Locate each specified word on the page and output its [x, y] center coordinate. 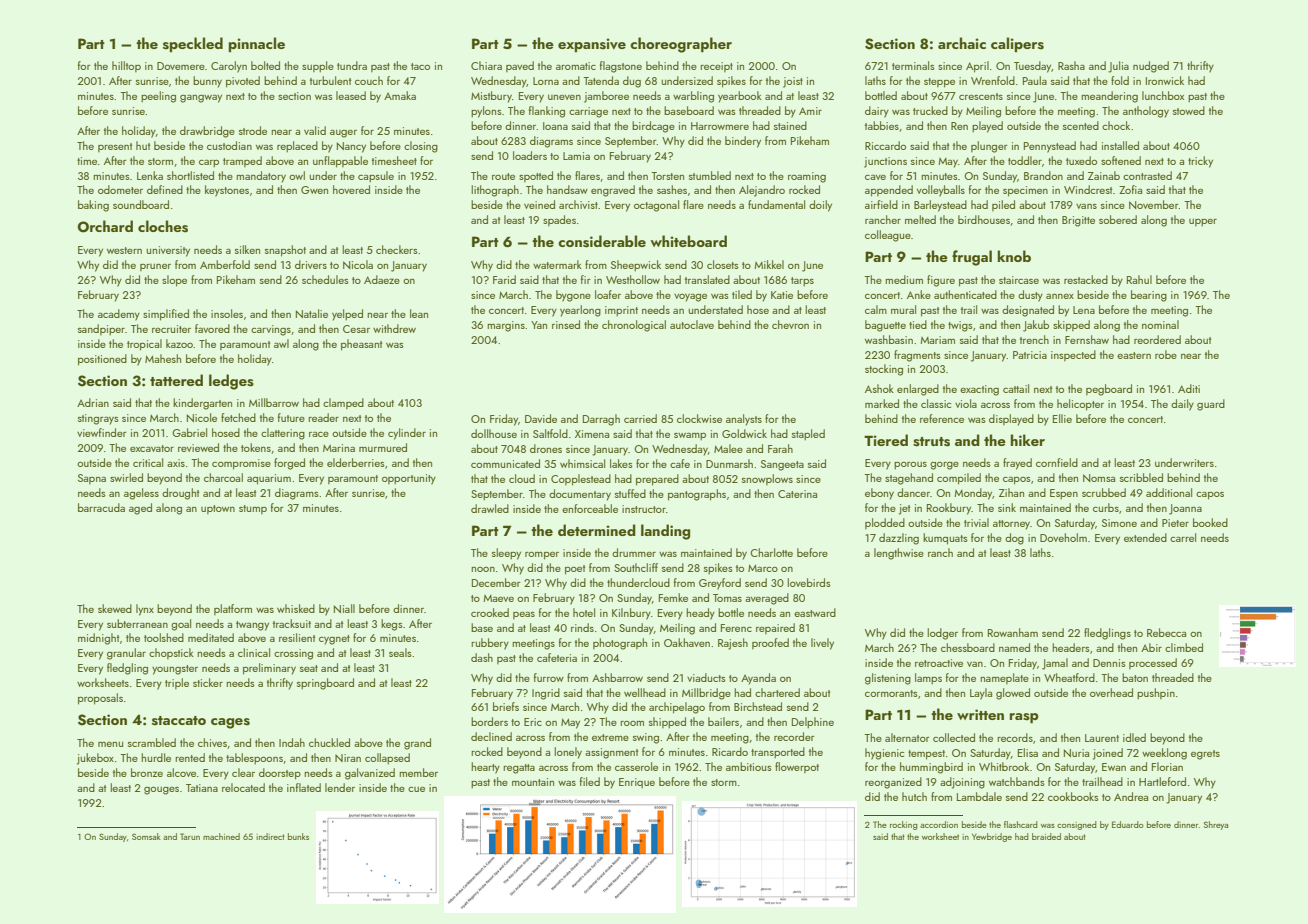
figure [941, 281]
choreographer [681, 45]
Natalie [312, 313]
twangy [252, 626]
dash [482, 657]
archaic [962, 43]
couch [369, 80]
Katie [782, 295]
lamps [928, 679]
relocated [243, 787]
